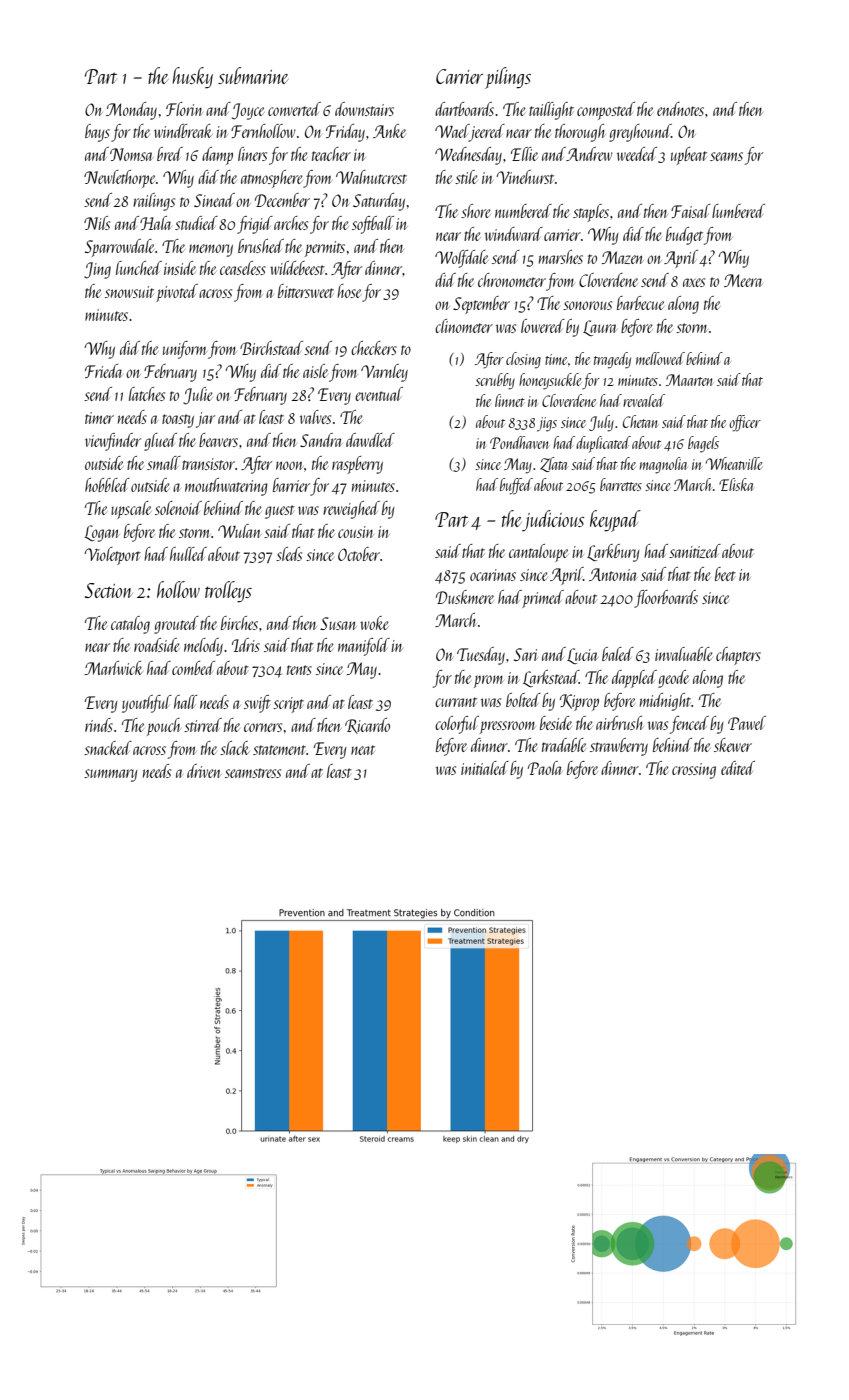 This image has height=1400, width=849. Describe the element at coordinates (582, 656) in the image. I see `Lucia` at that location.
